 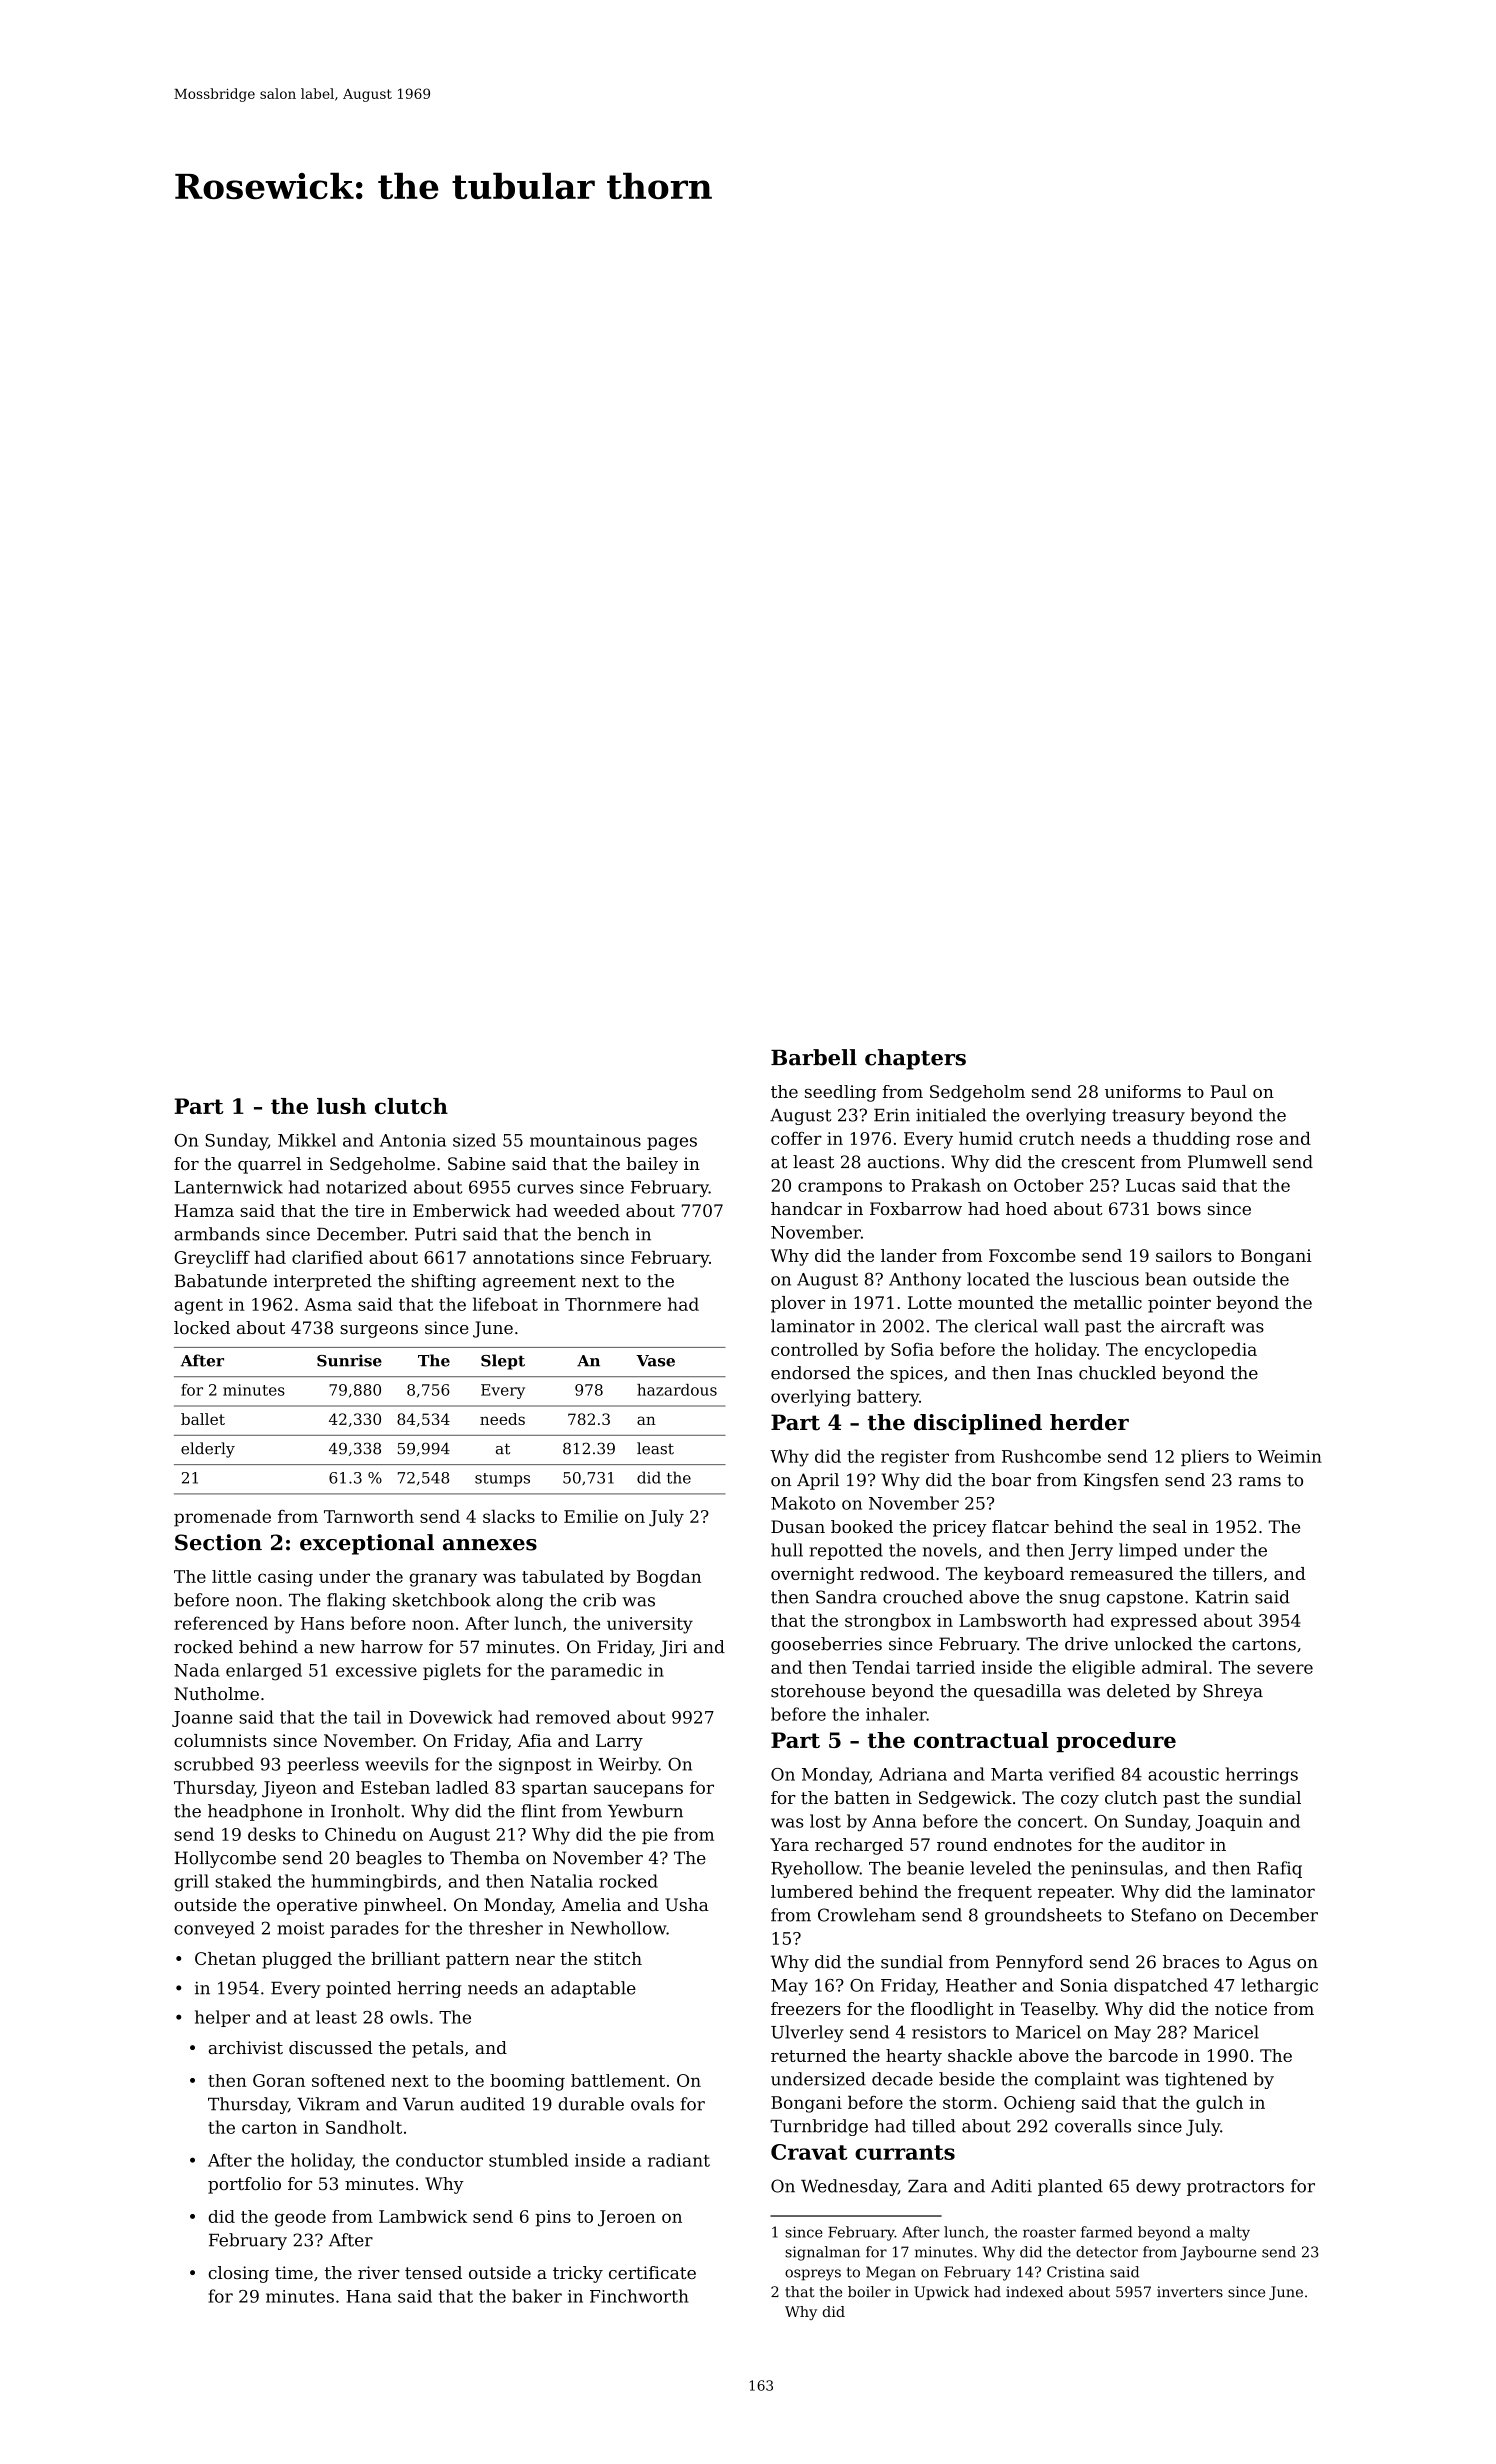 What do you see at coordinates (687, 1904) in the screenshot?
I see `Usha` at bounding box center [687, 1904].
